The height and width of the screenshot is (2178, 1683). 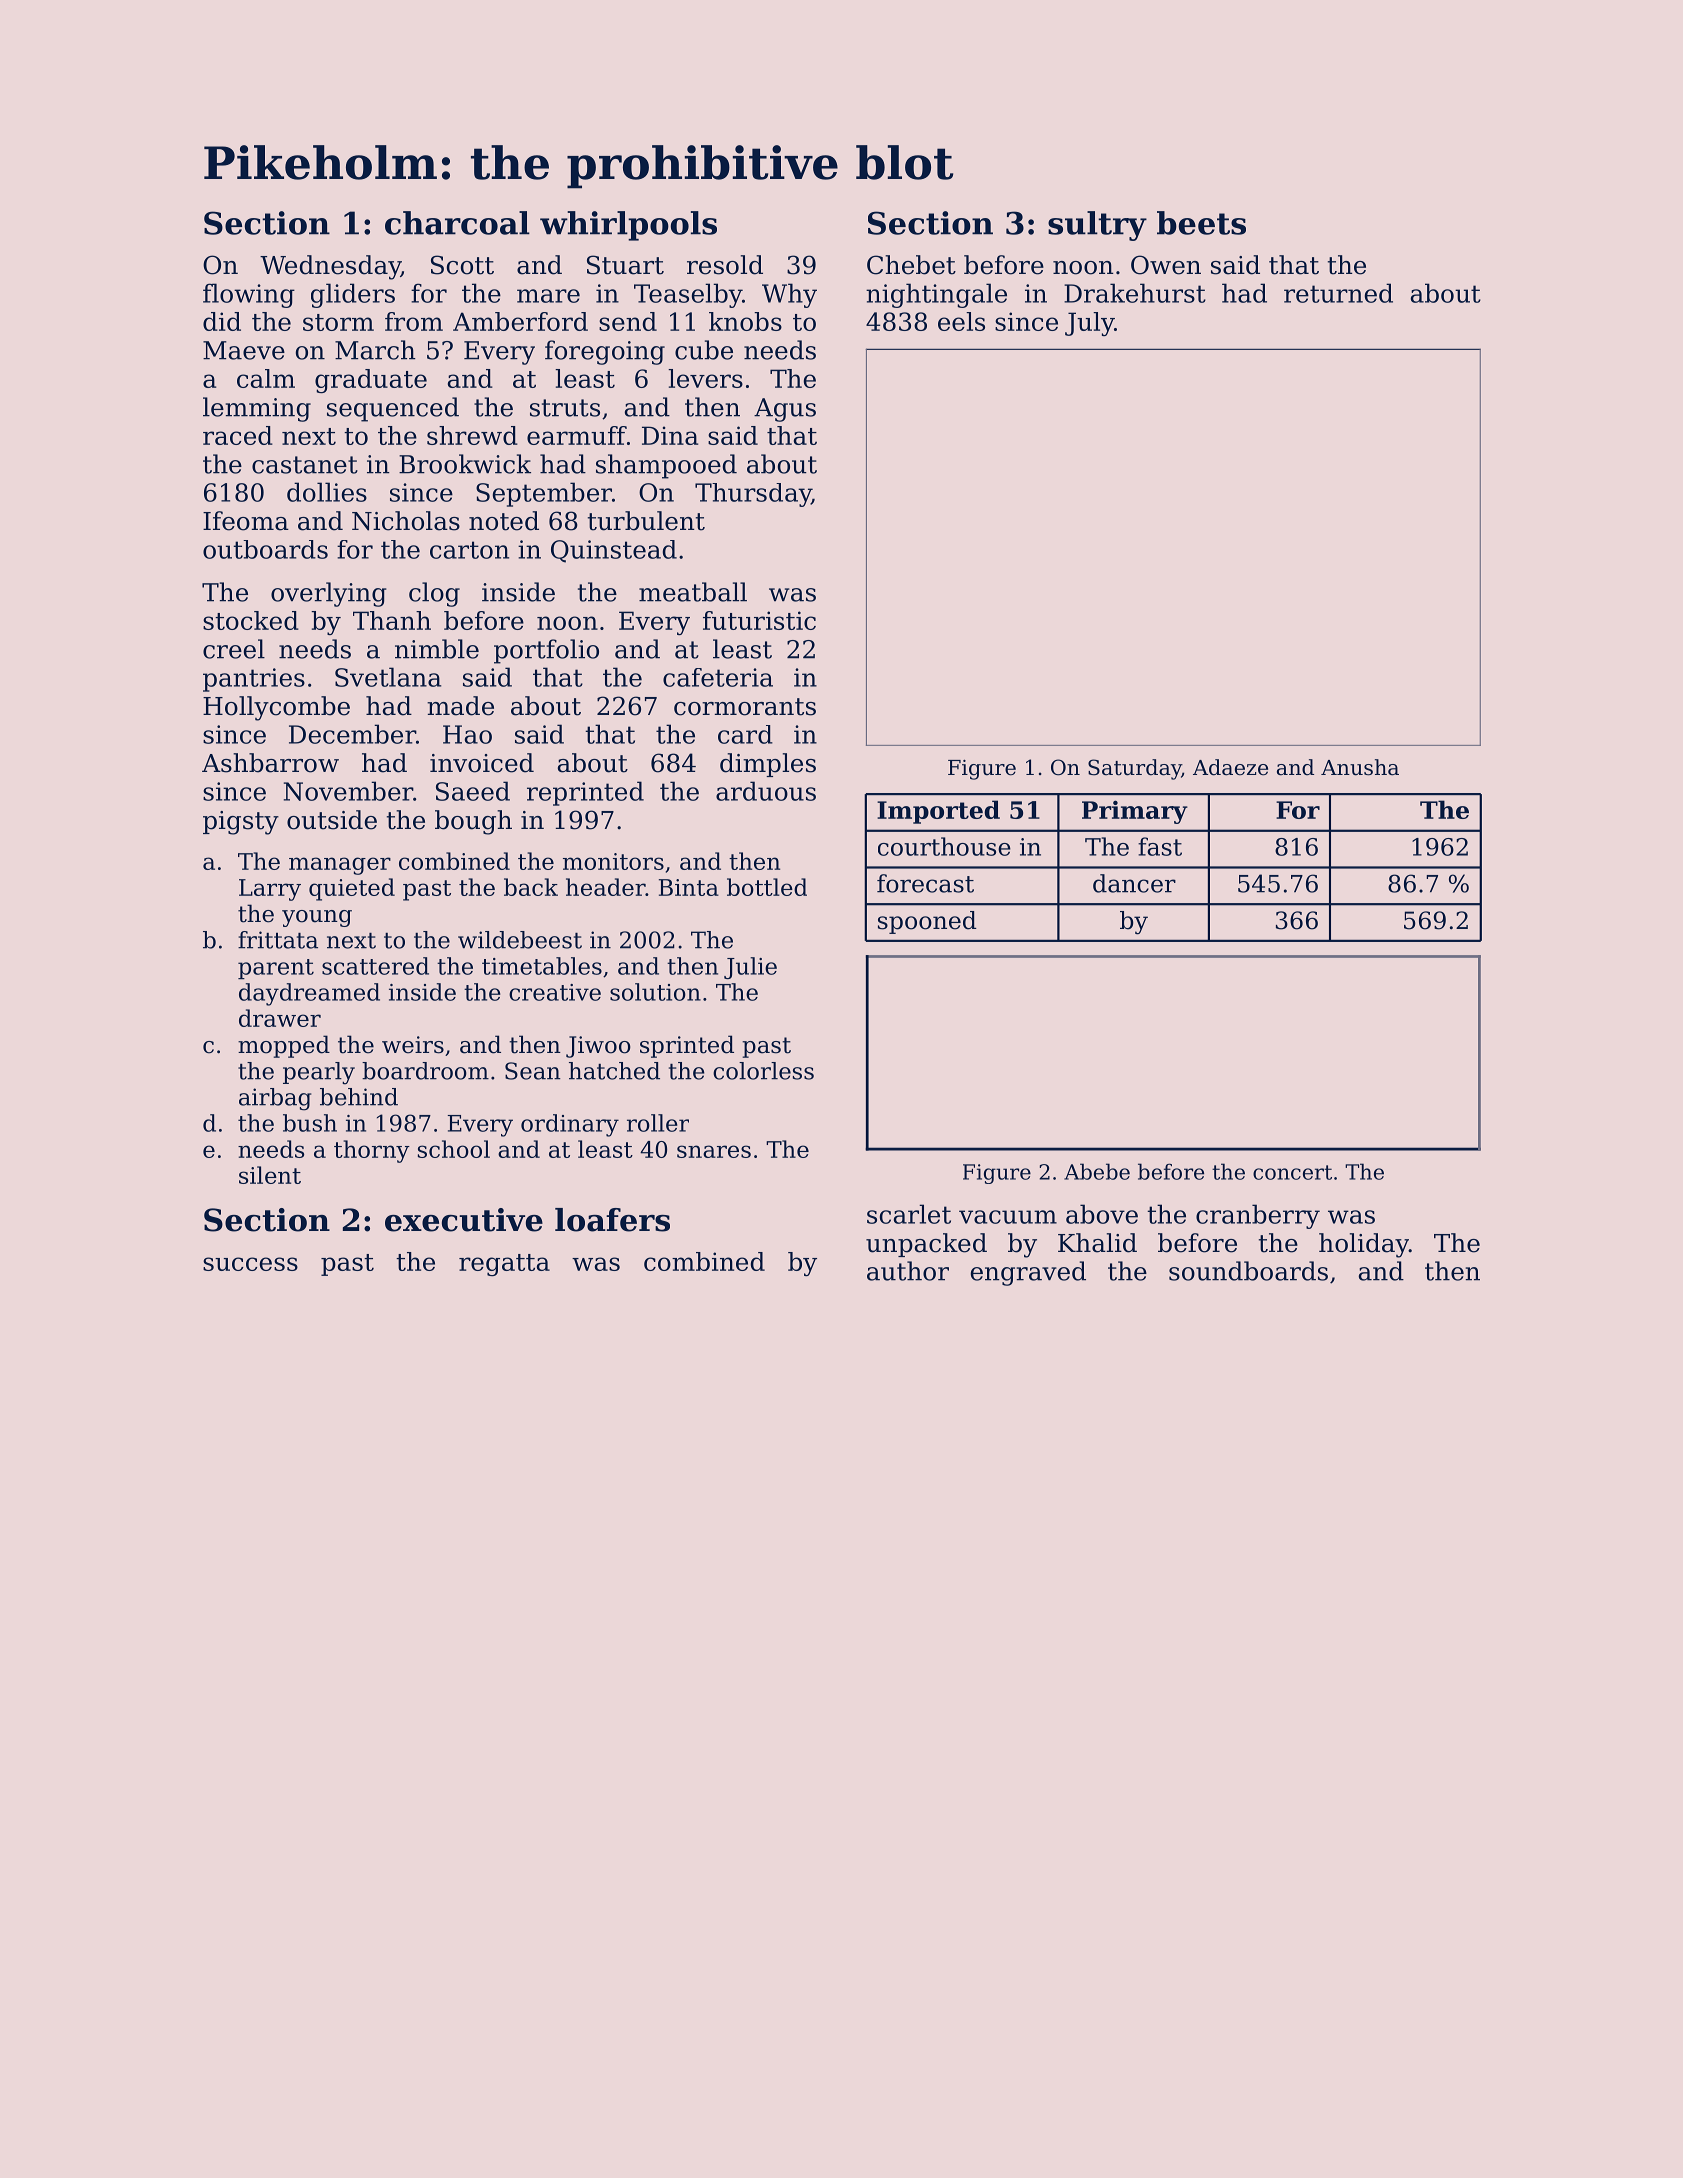 What do you see at coordinates (280, 1018) in the screenshot?
I see `drawer` at bounding box center [280, 1018].
